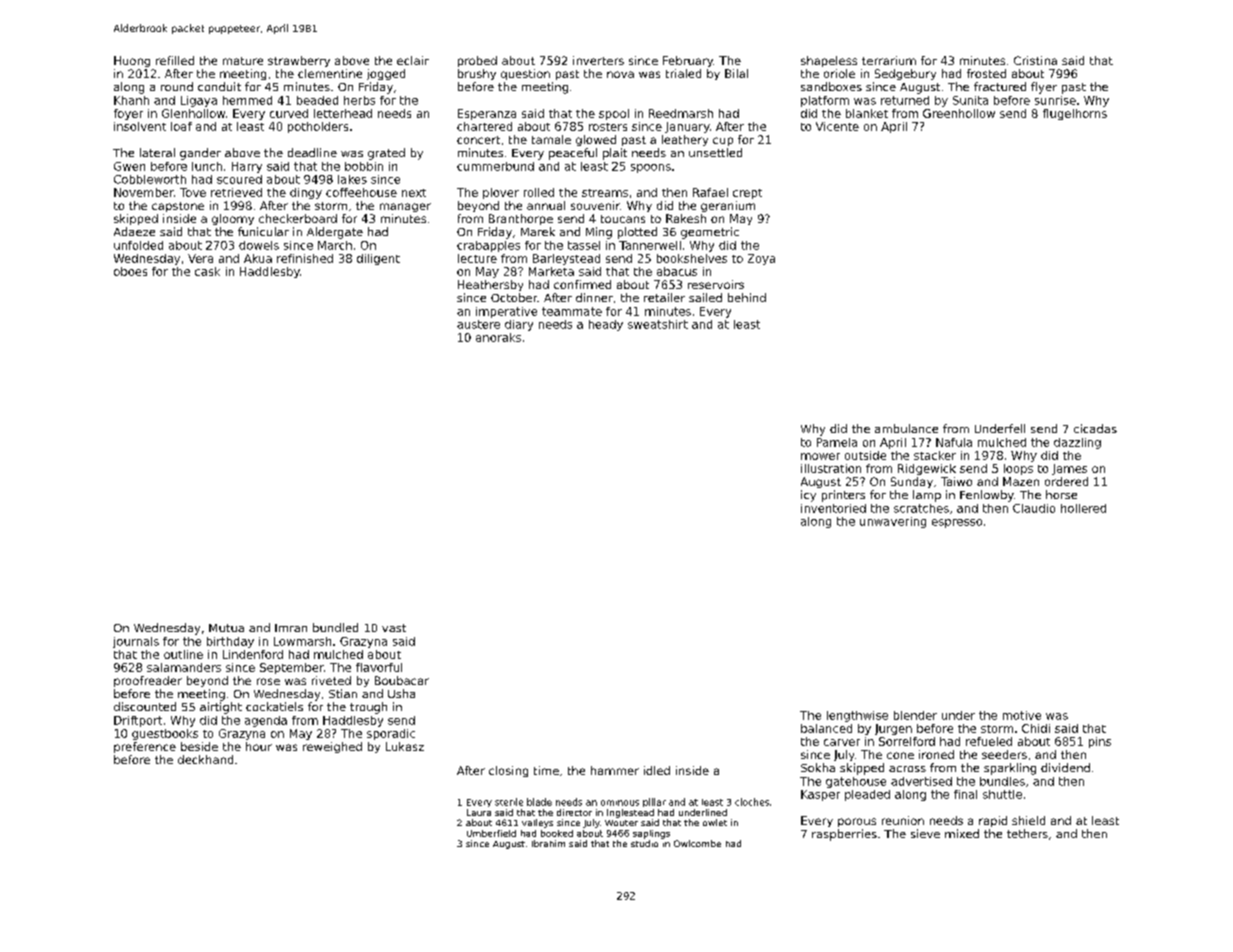 Image resolution: width=1233 pixels, height=952 pixels. What do you see at coordinates (747, 297) in the document?
I see `behind` at bounding box center [747, 297].
